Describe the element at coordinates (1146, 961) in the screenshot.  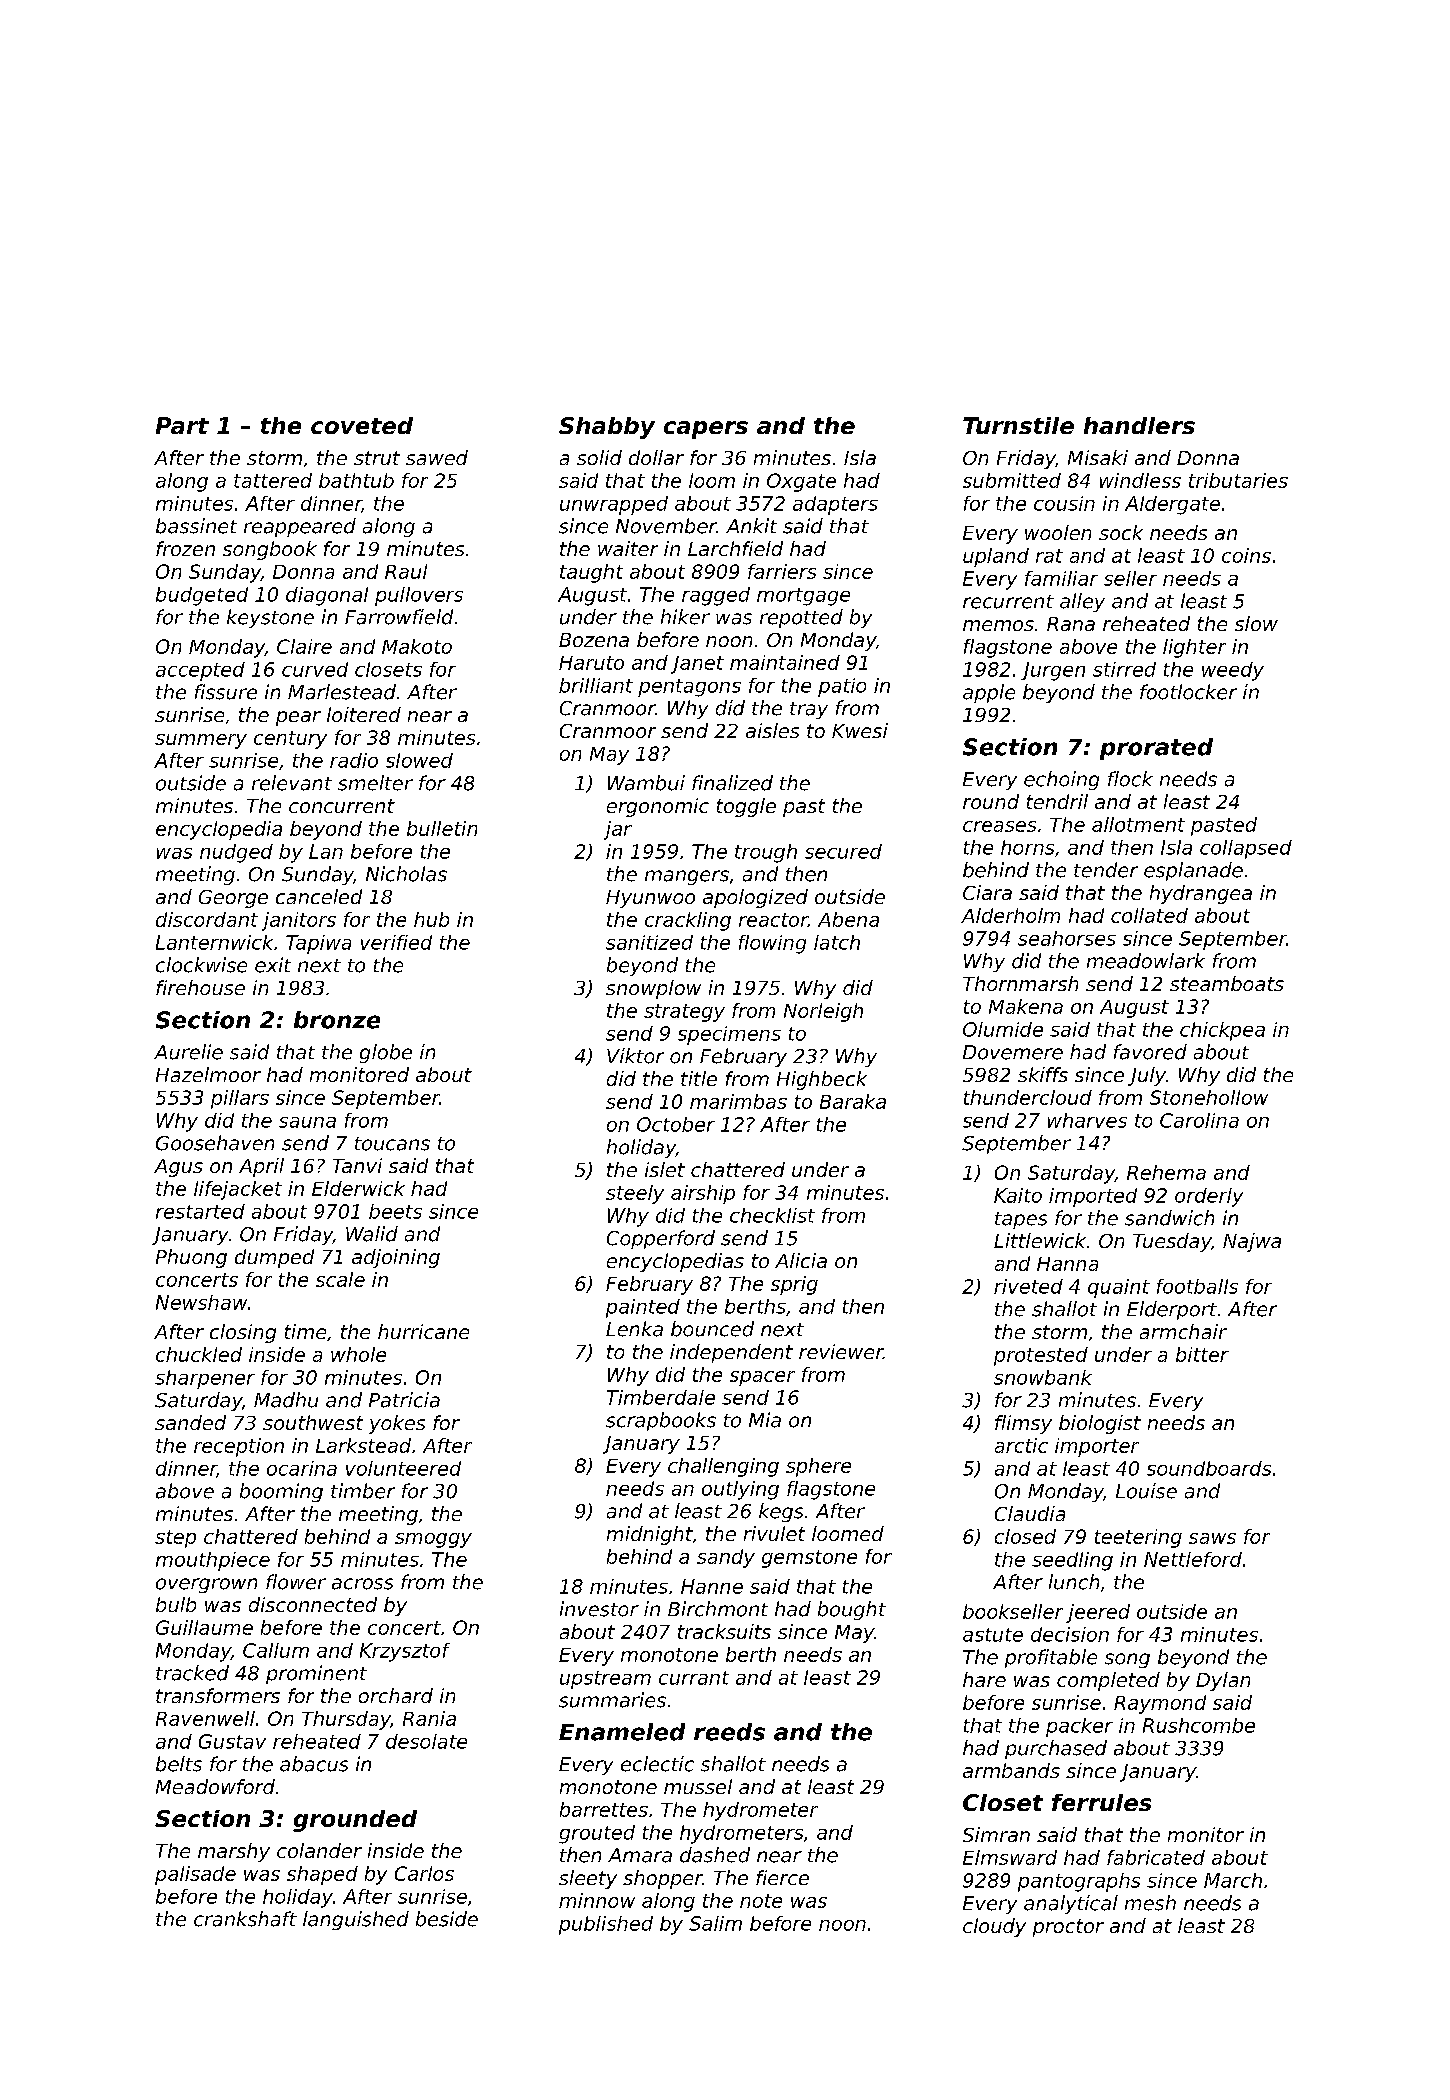
I see `meadowlark` at that location.
